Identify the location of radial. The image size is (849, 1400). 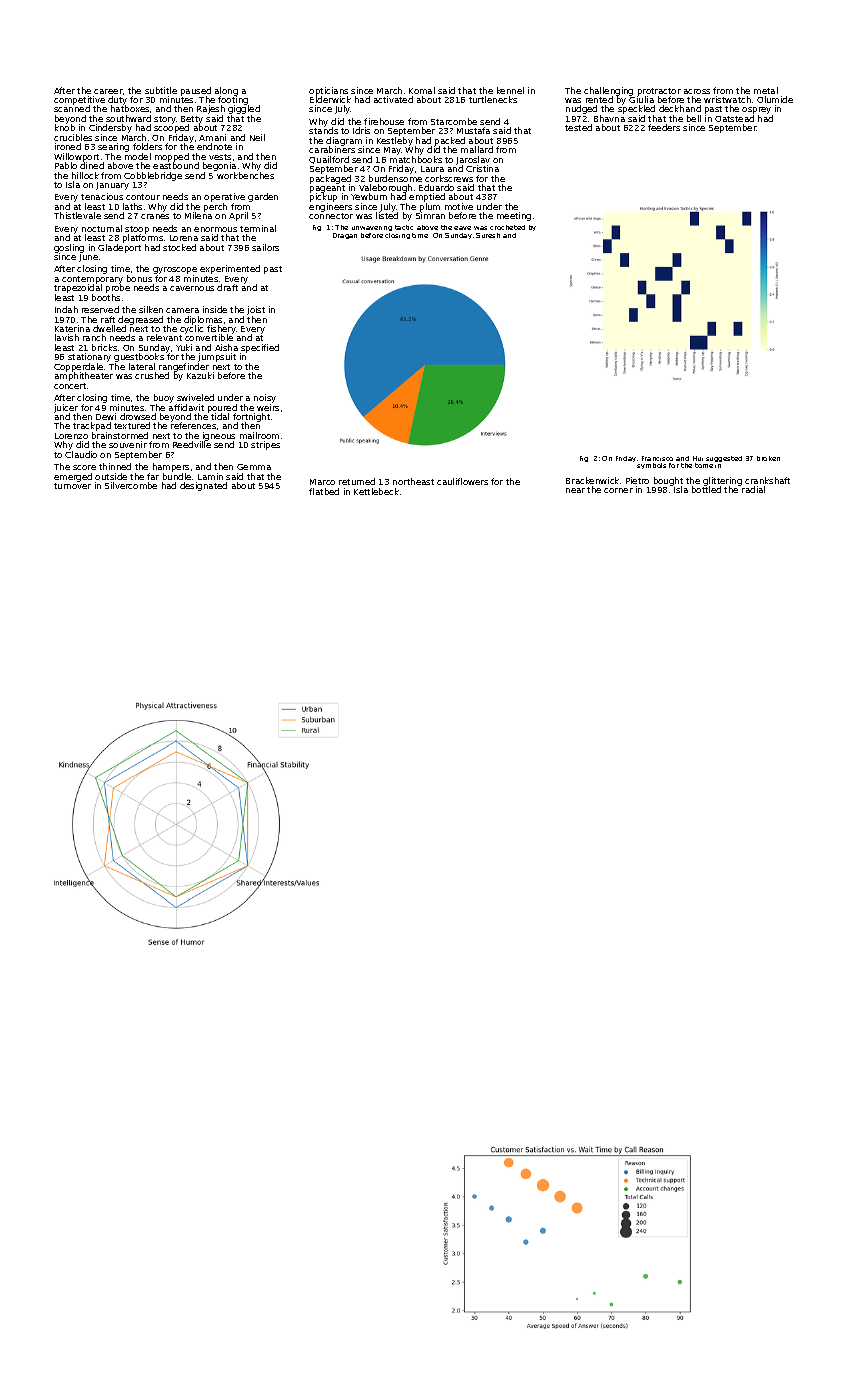
(753, 489).
